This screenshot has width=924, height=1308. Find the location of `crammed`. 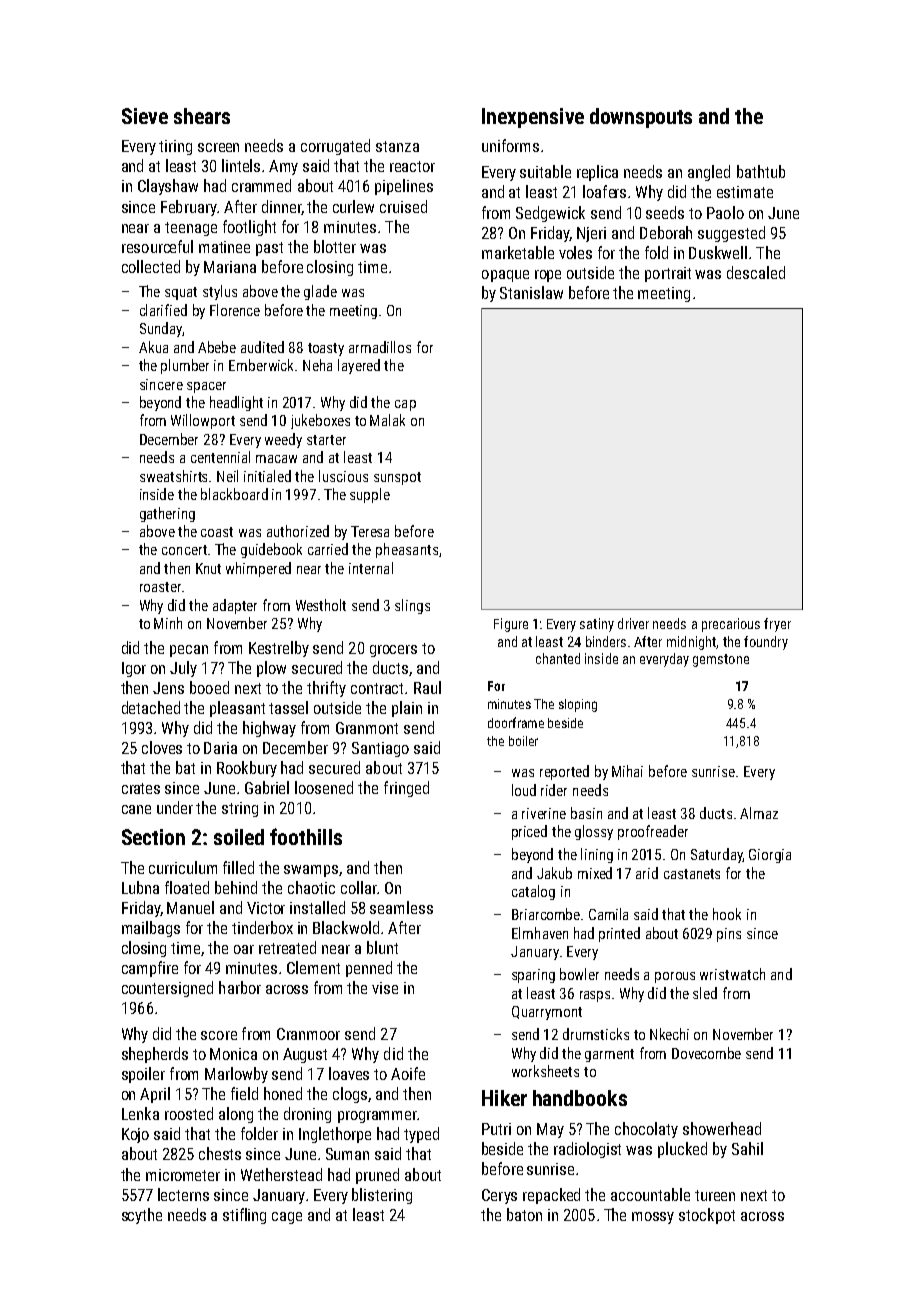

crammed is located at coordinates (261, 185).
